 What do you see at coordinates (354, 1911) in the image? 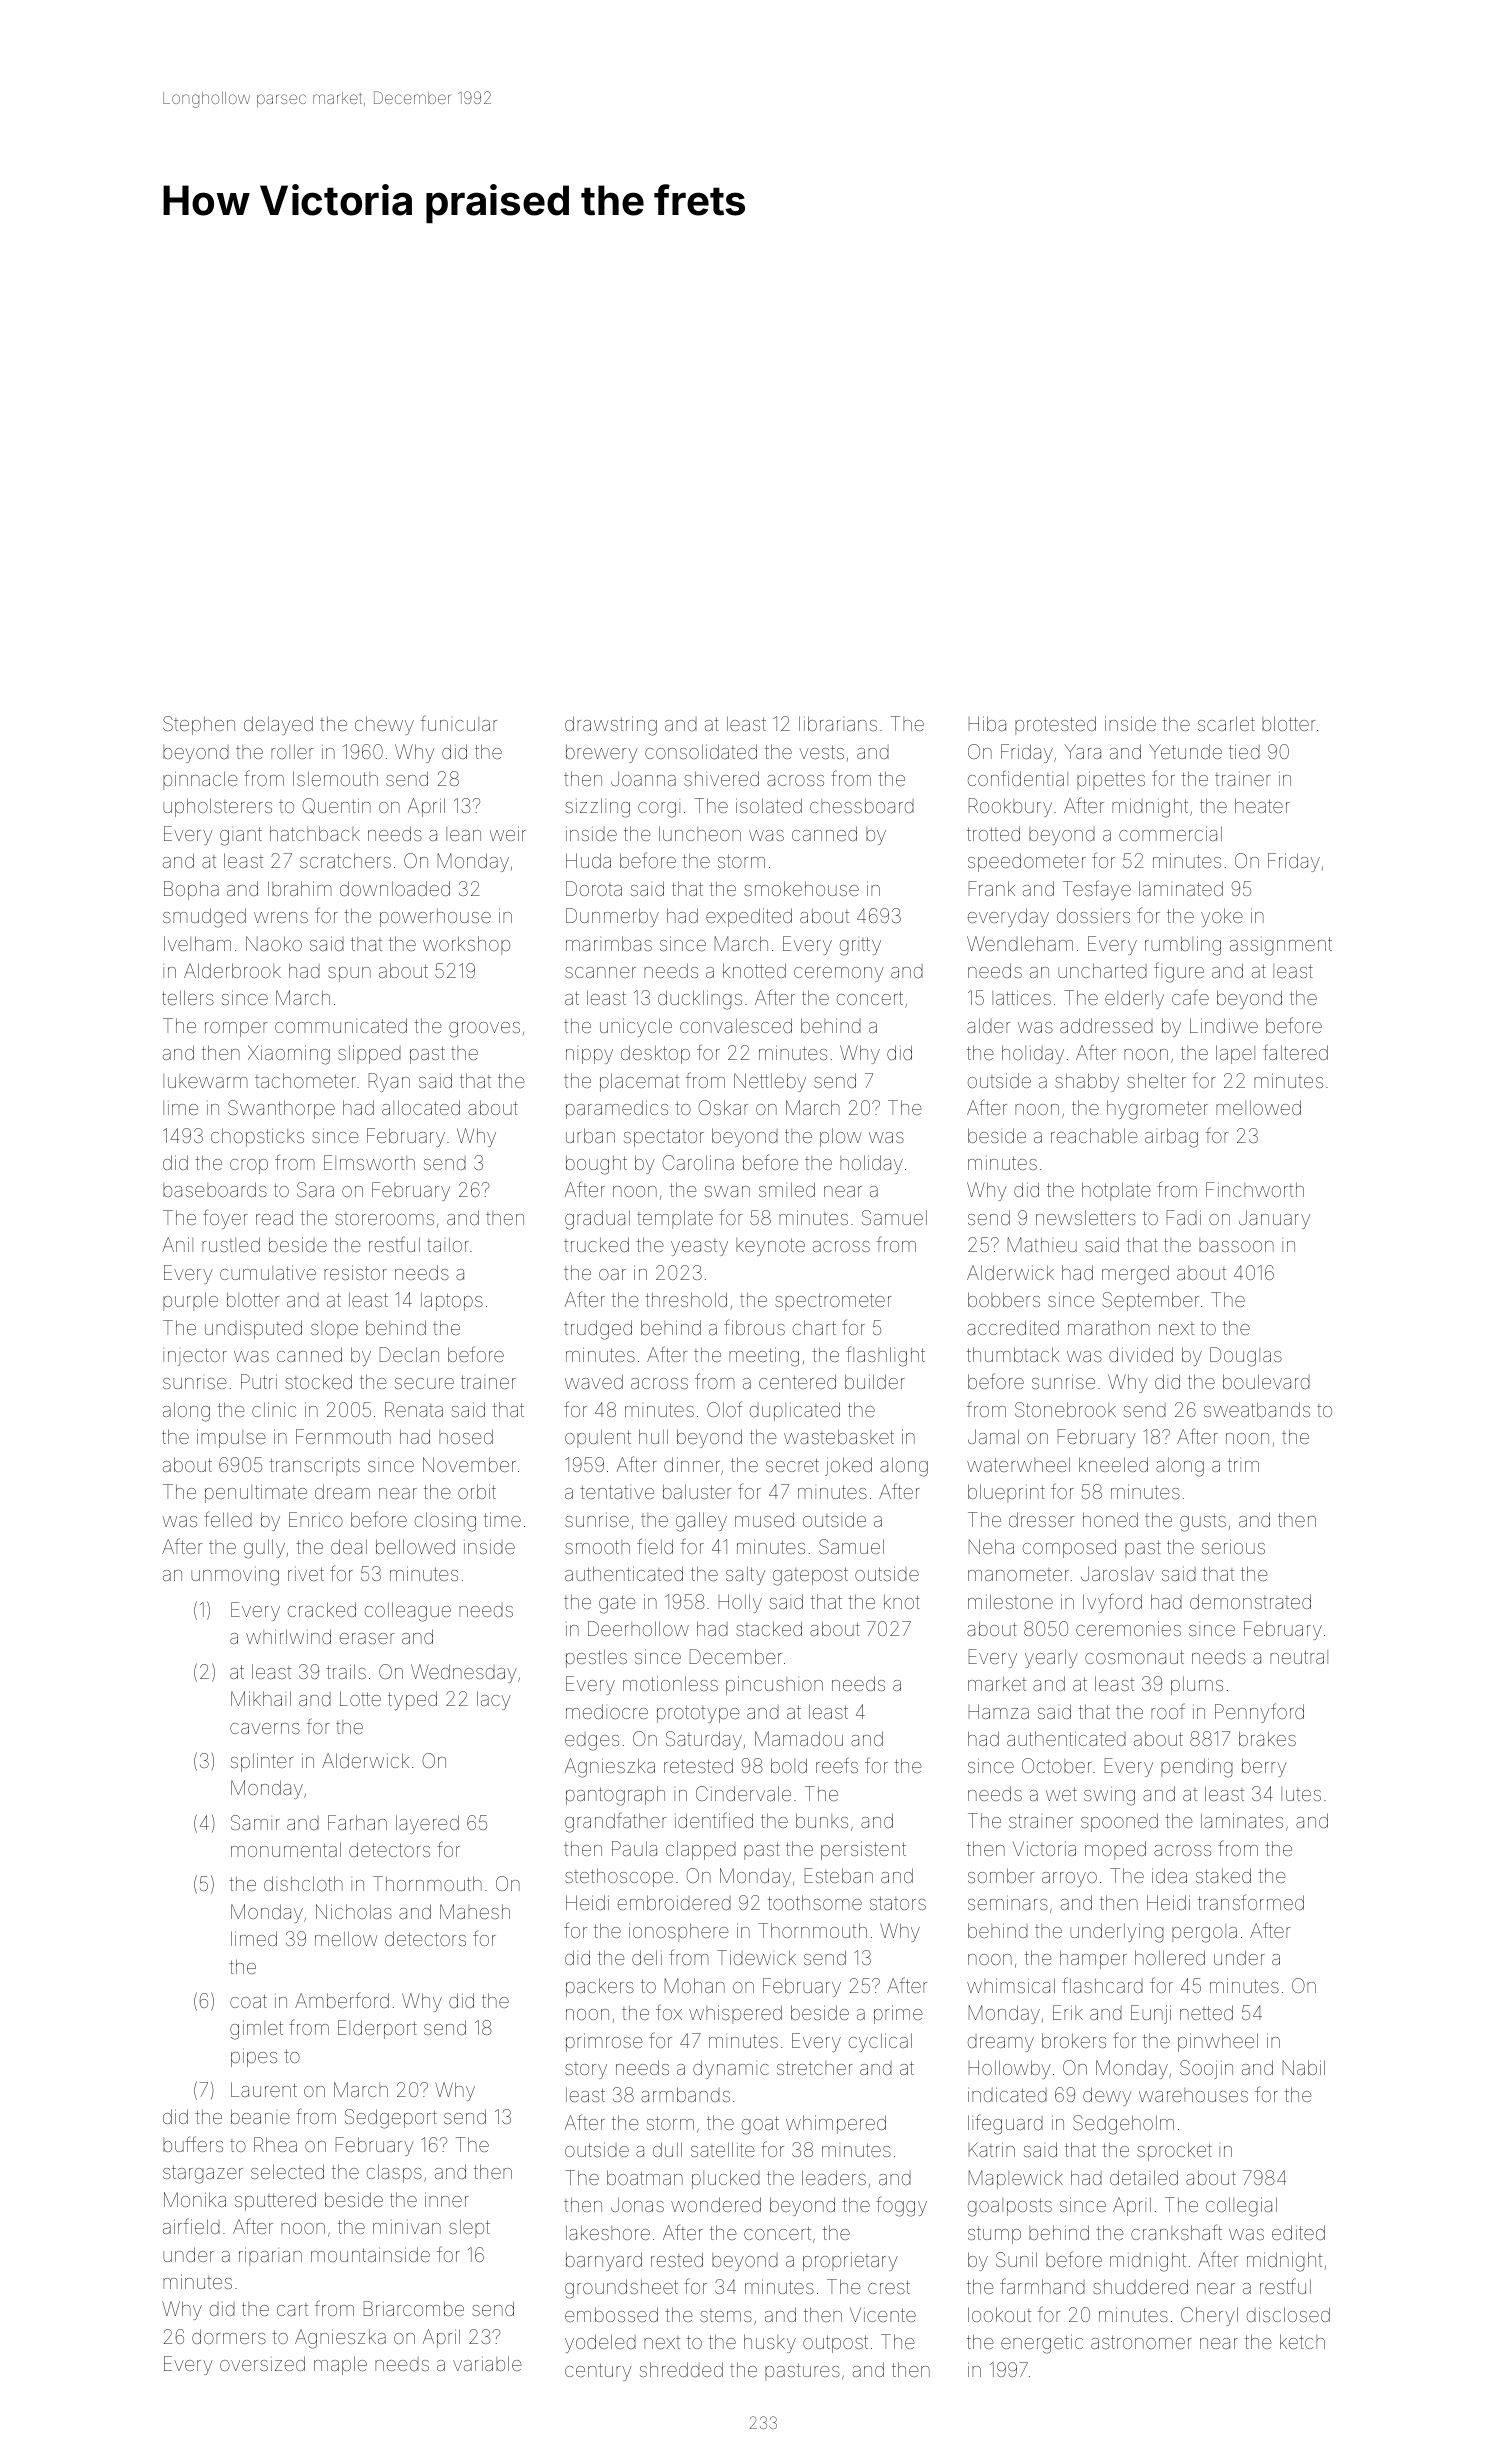
I see `Nicholas` at bounding box center [354, 1911].
